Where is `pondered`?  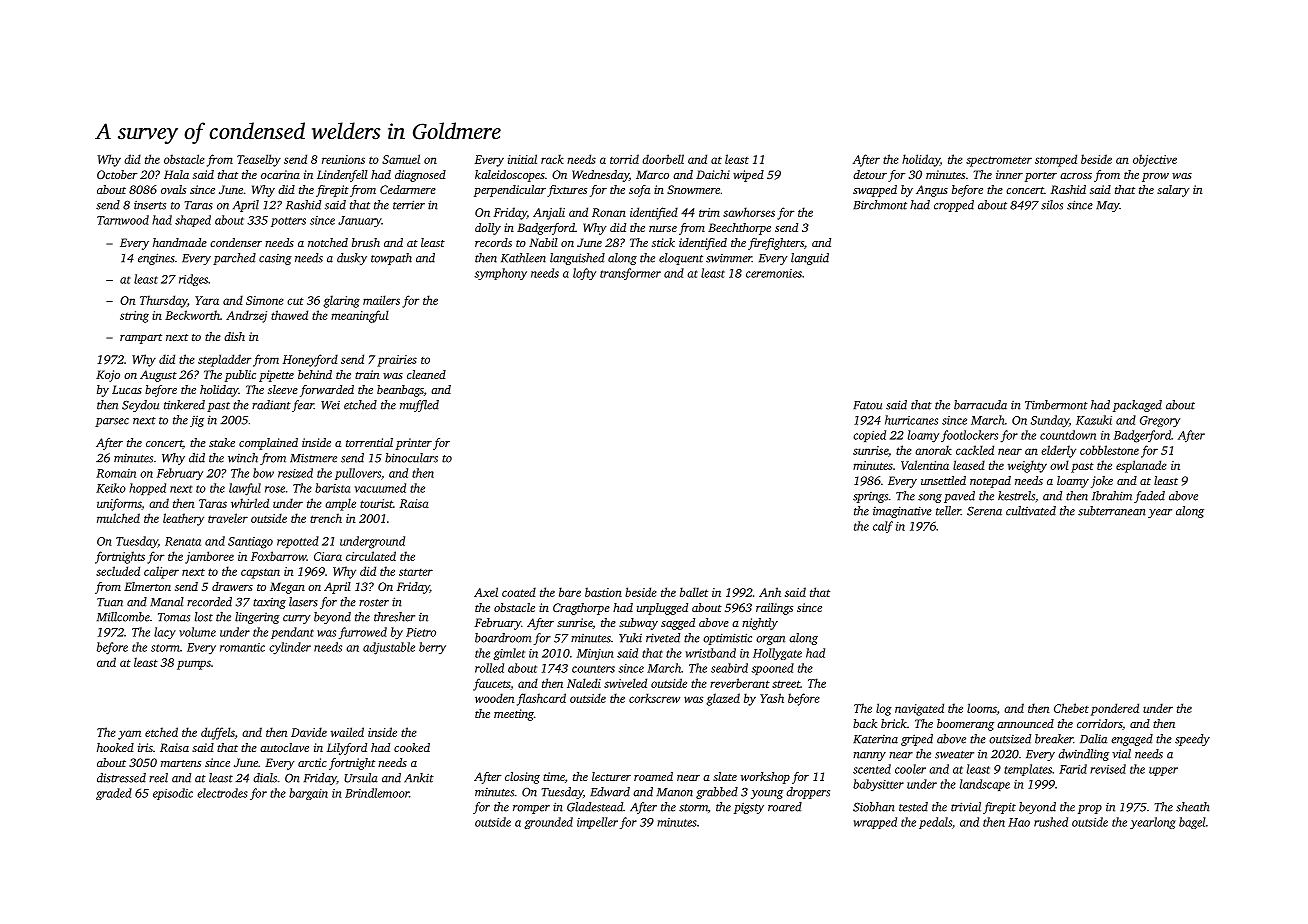 pondered is located at coordinates (1115, 709).
